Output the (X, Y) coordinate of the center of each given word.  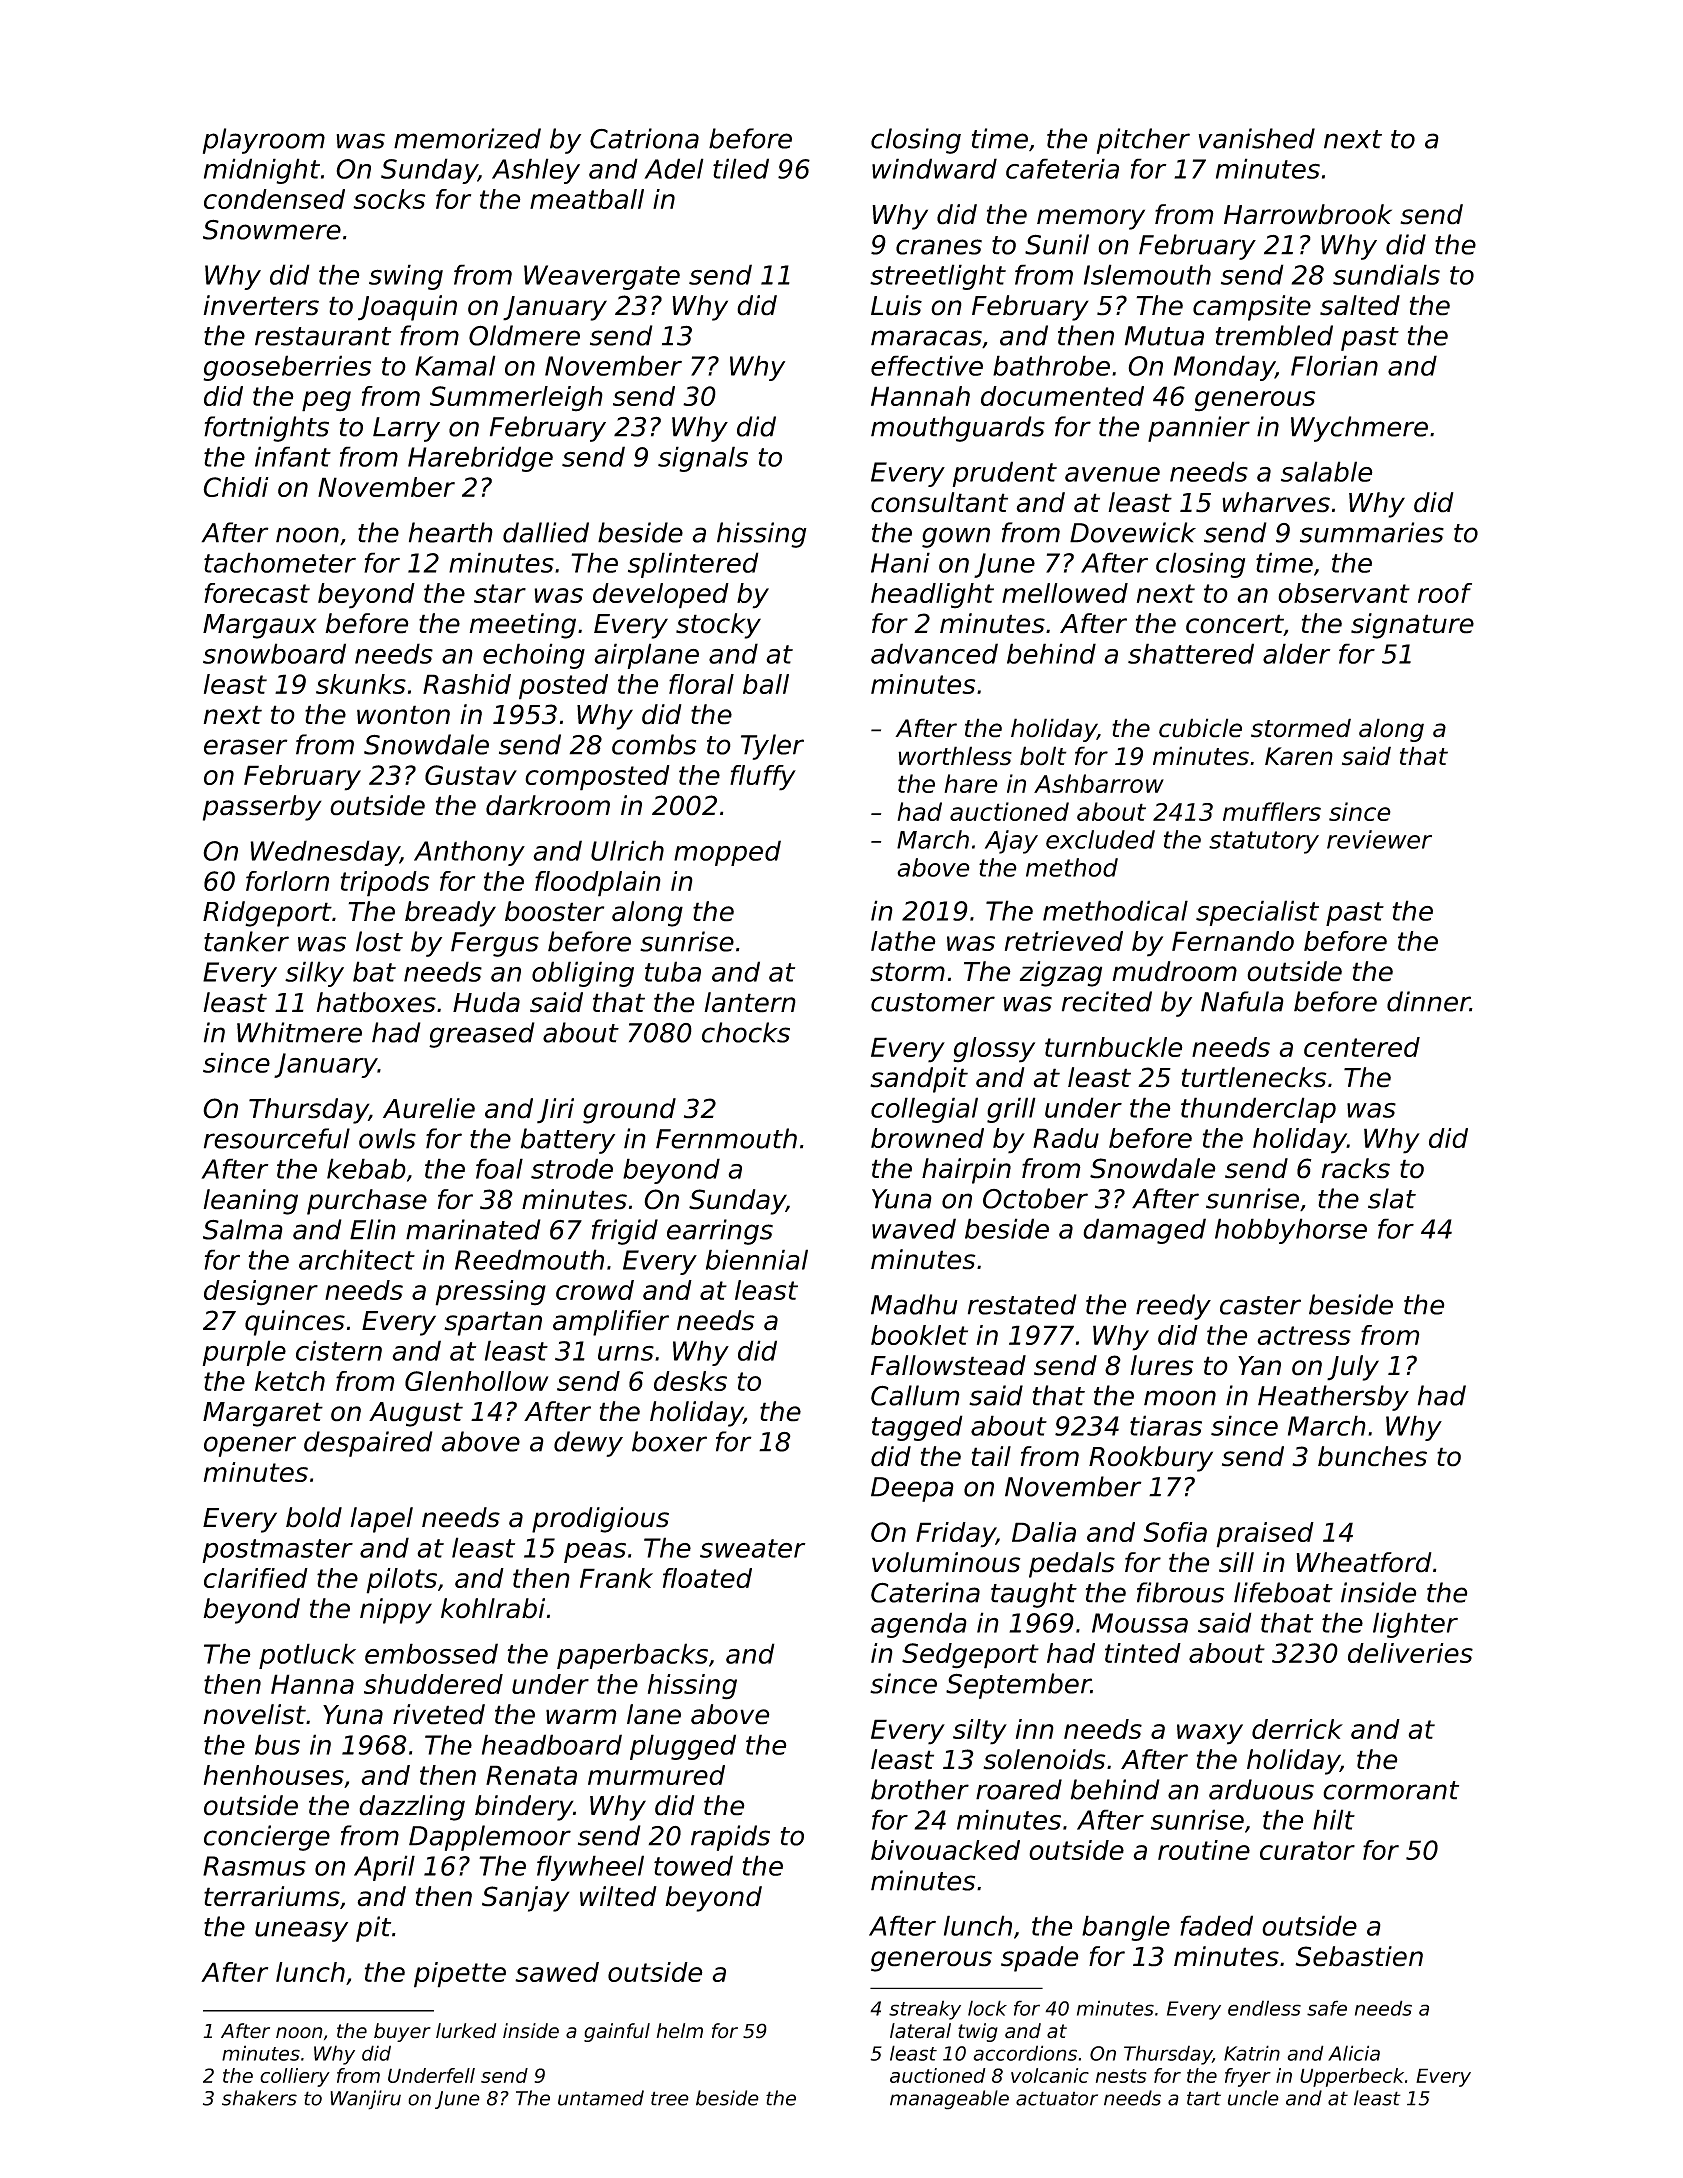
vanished (1256, 138)
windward (934, 168)
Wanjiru (365, 2100)
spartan (493, 1323)
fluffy (763, 778)
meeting (522, 626)
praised (1265, 1535)
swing (406, 277)
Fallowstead (948, 1365)
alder (1297, 653)
